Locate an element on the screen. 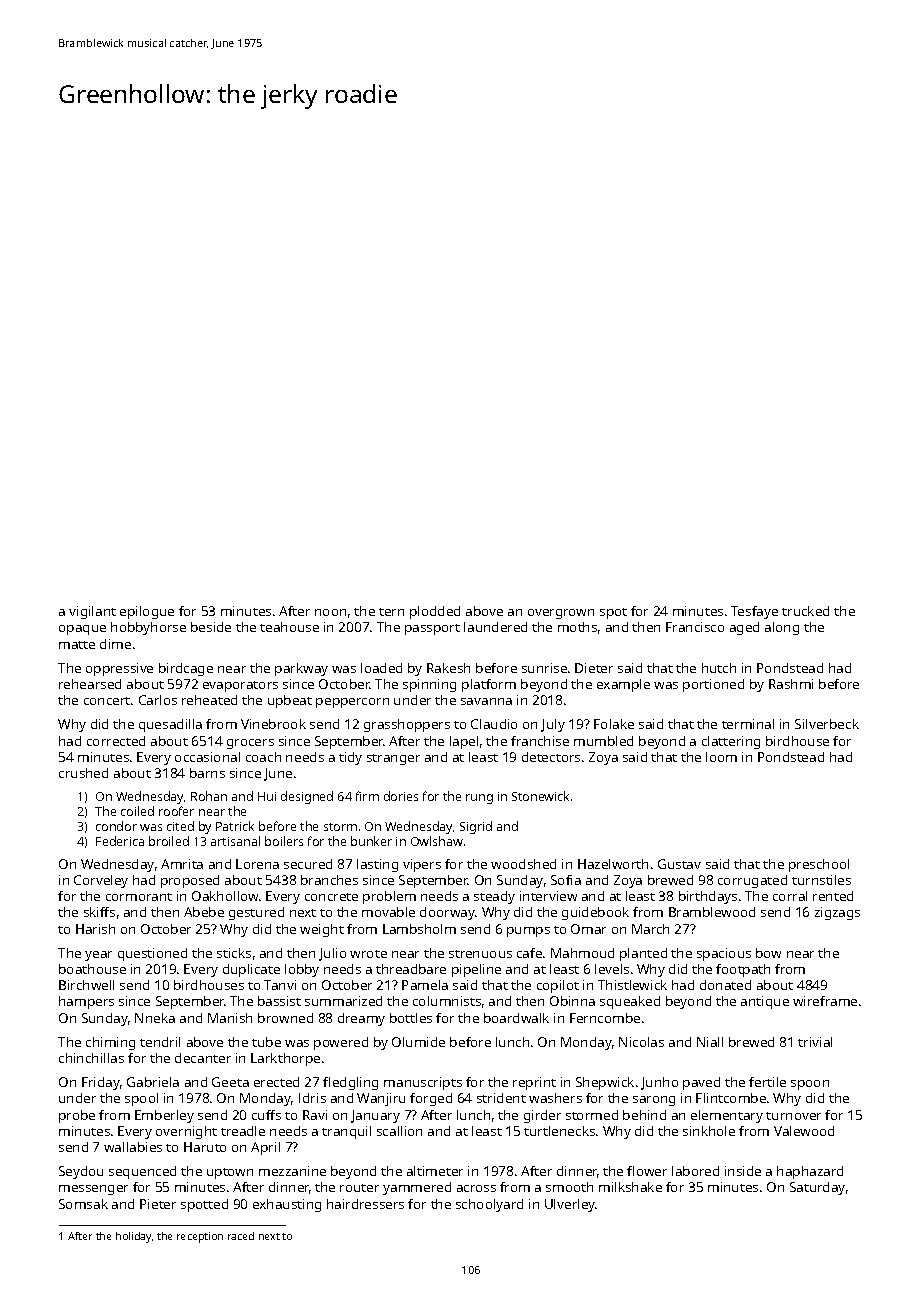 This screenshot has height=1308, width=924. questioned is located at coordinates (152, 954).
